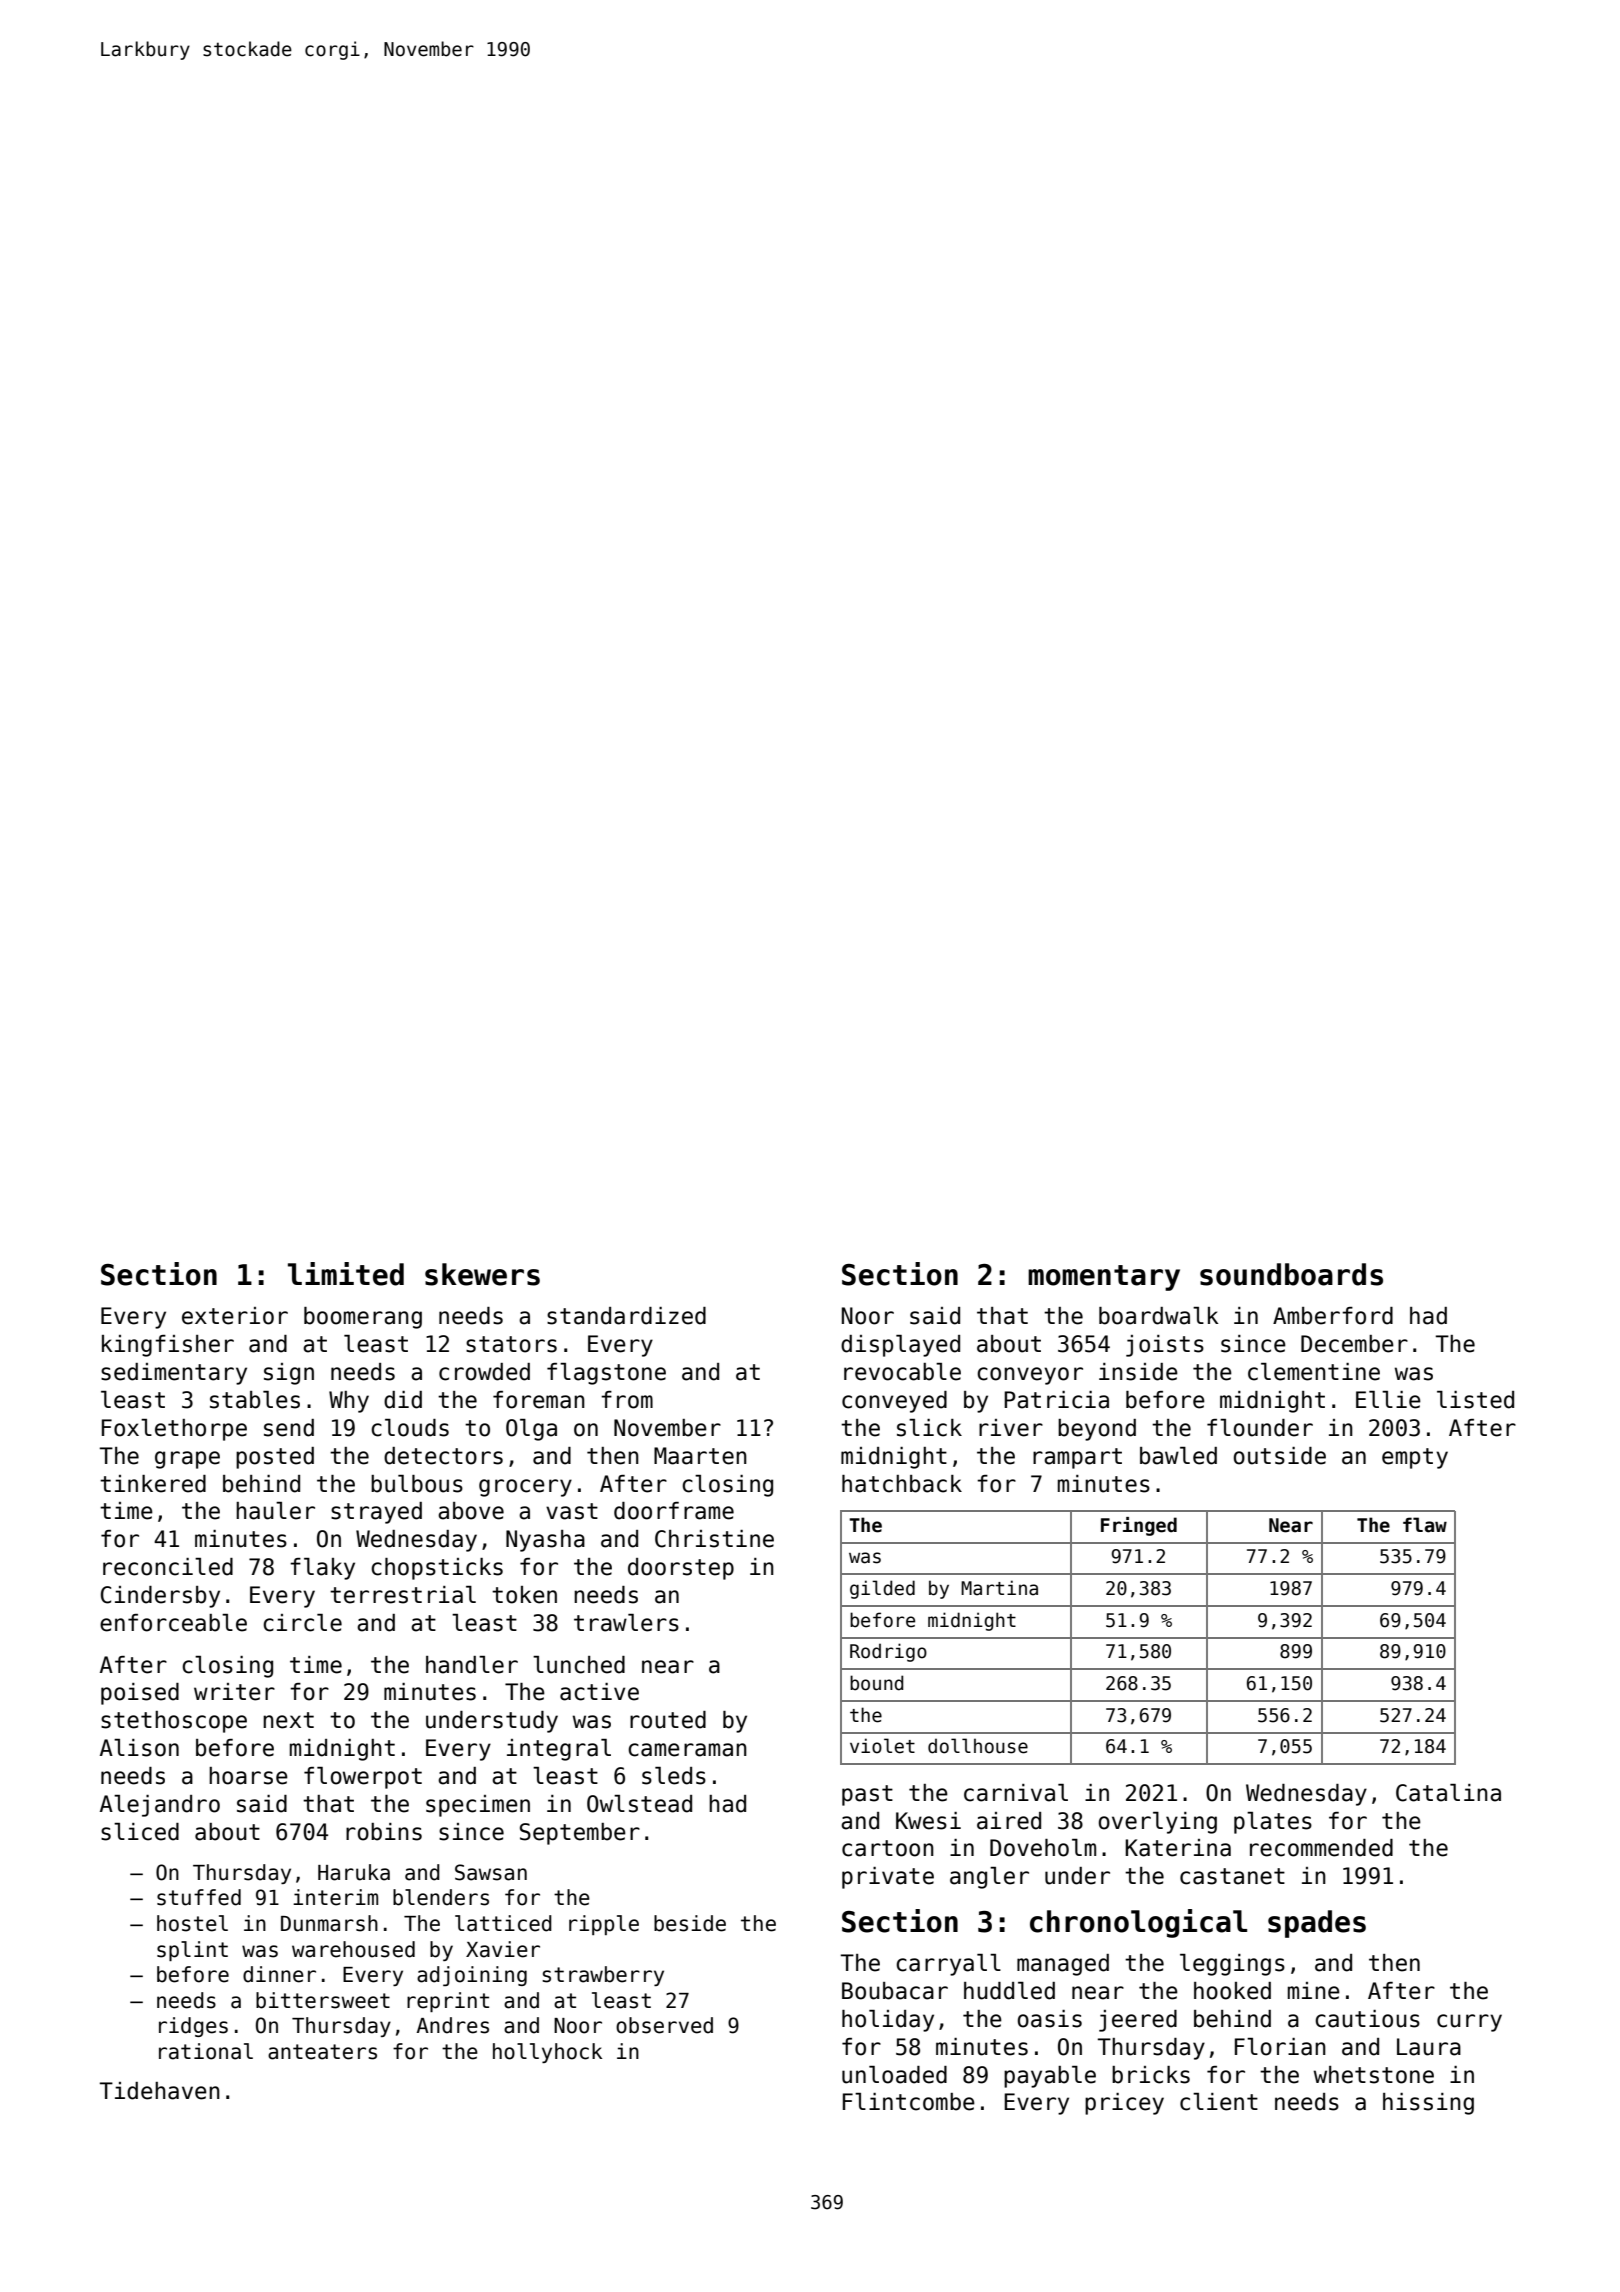 Image resolution: width=1620 pixels, height=2292 pixels. What do you see at coordinates (1124, 2104) in the screenshot?
I see `pricey` at bounding box center [1124, 2104].
